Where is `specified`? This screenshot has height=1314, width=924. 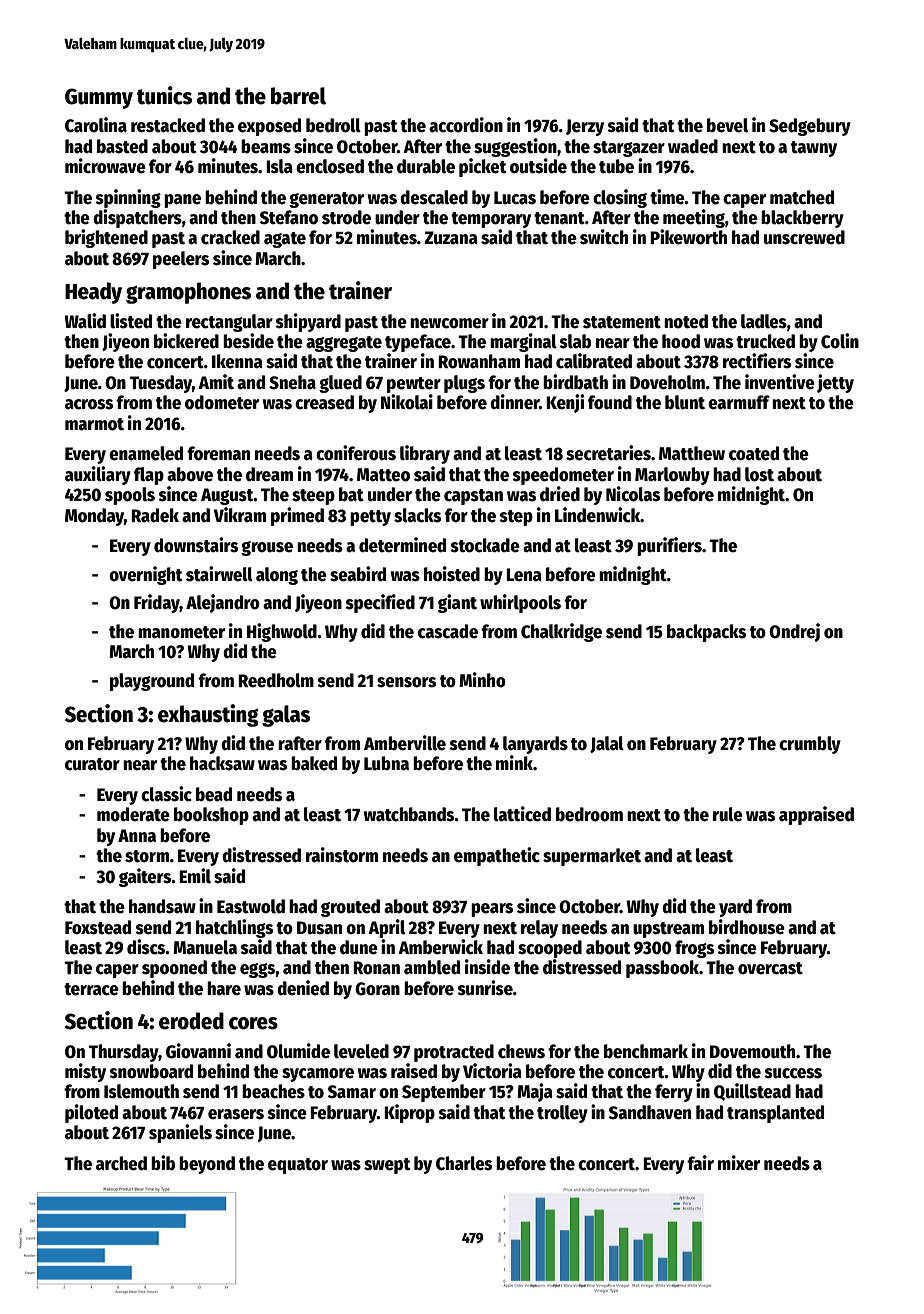
specified is located at coordinates (380, 603).
